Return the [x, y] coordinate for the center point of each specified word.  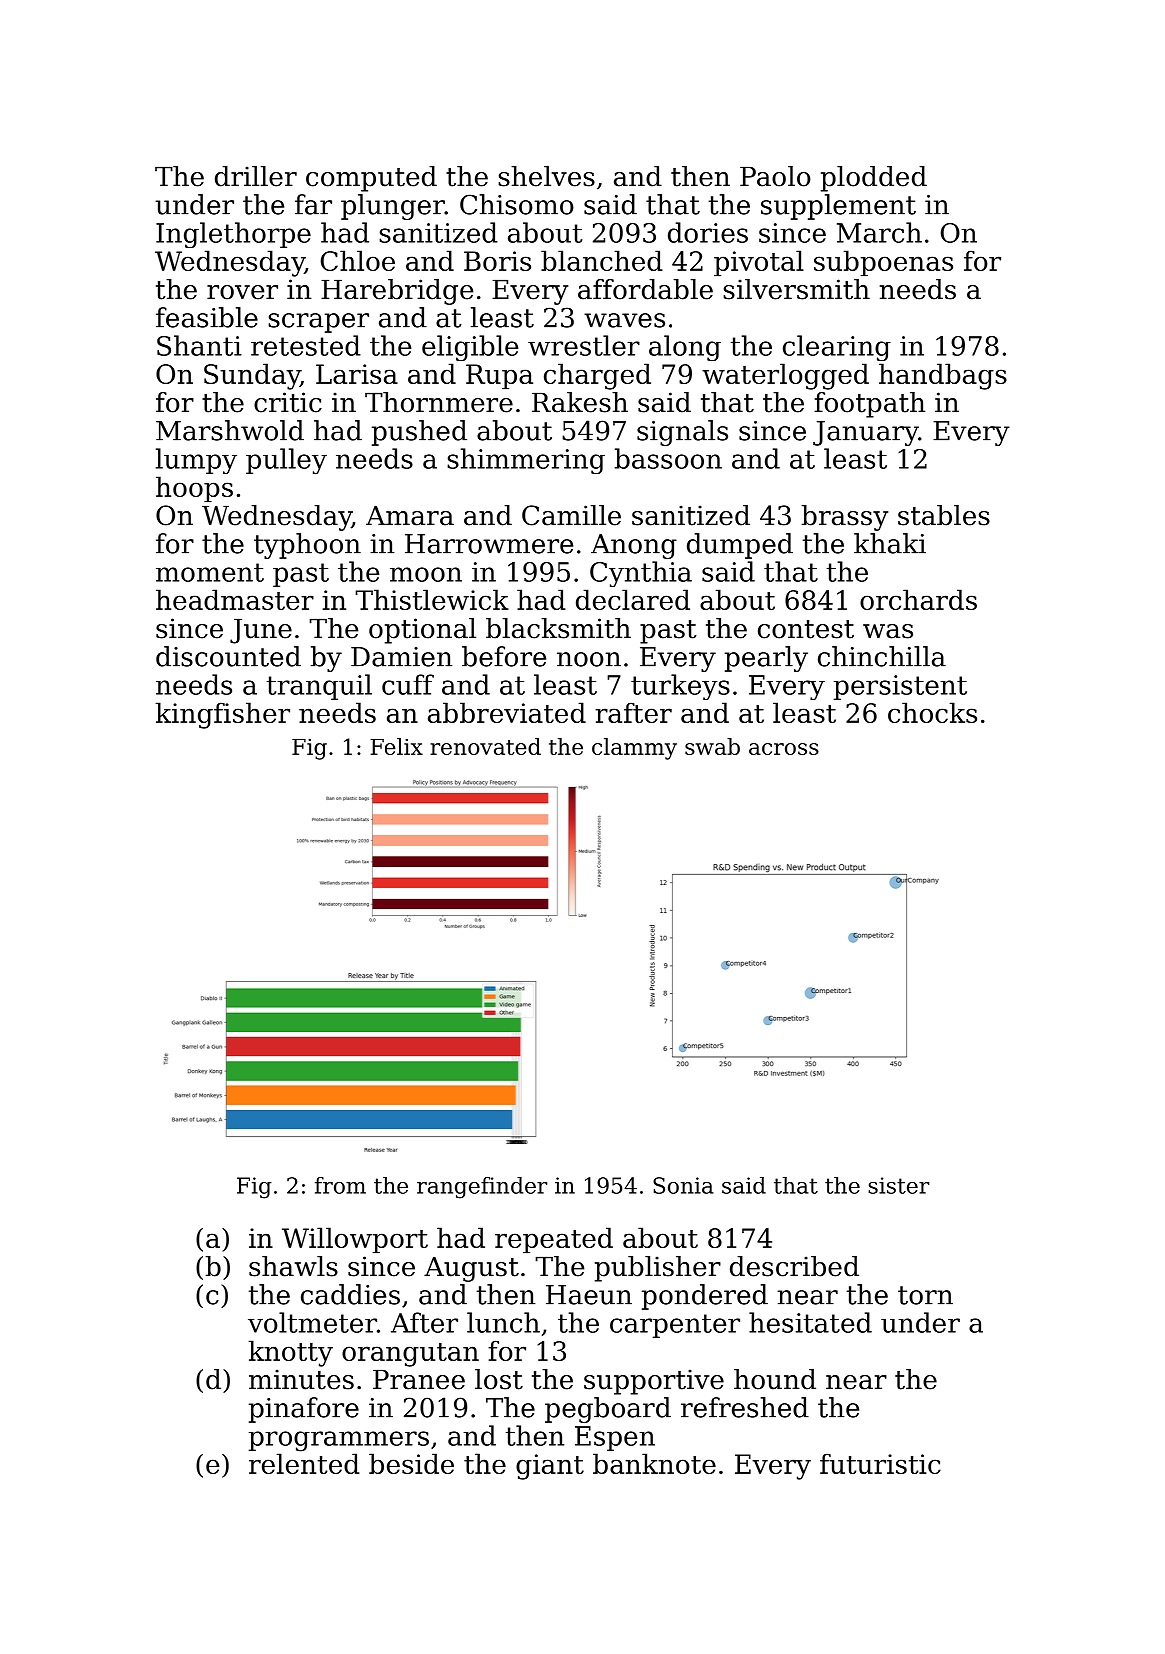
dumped [740, 546]
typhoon [307, 546]
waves [624, 320]
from [340, 1185]
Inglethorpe [233, 235]
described [794, 1266]
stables [944, 515]
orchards [918, 599]
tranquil [319, 687]
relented [304, 1463]
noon [589, 659]
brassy [845, 518]
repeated [554, 1240]
